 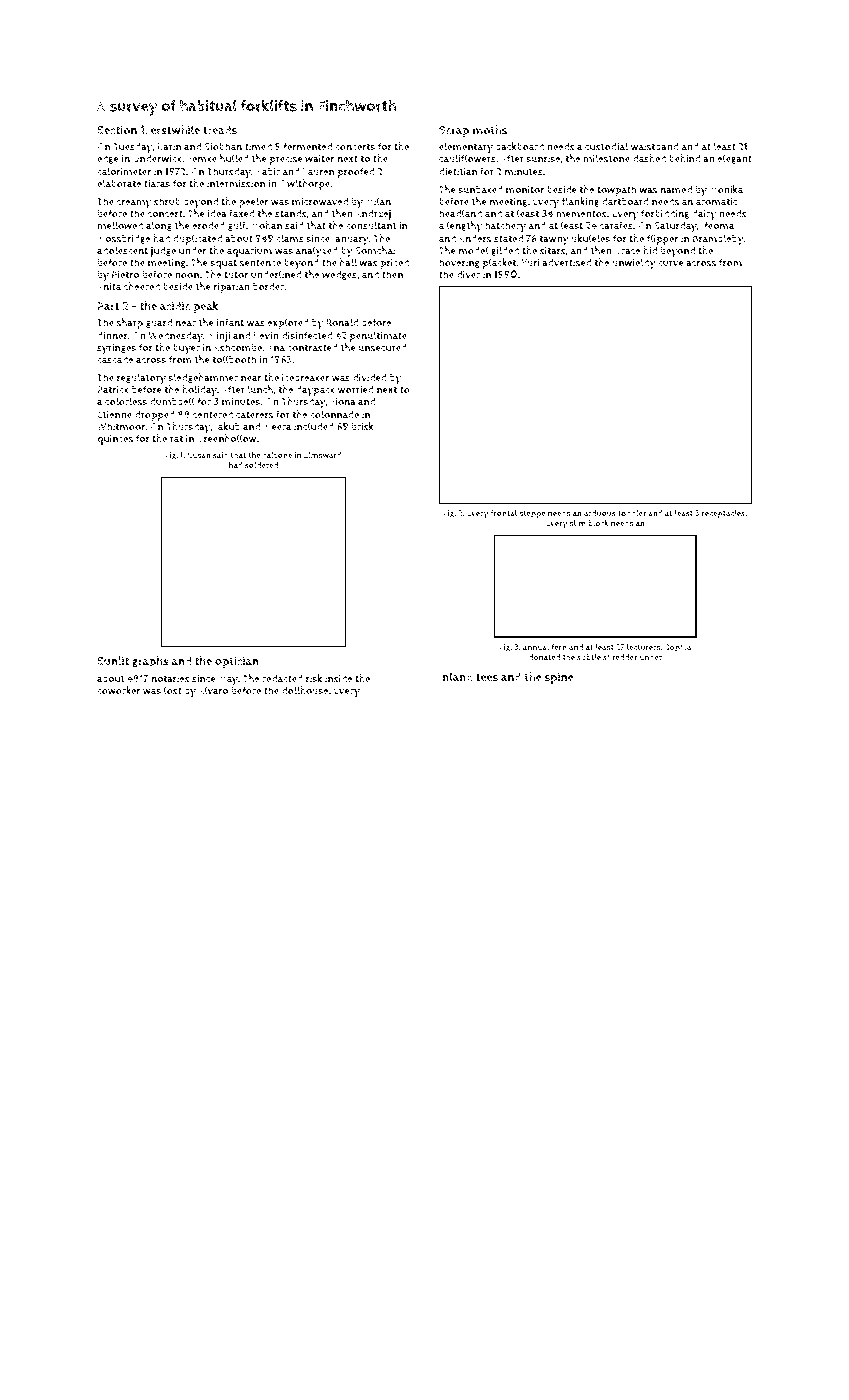 What do you see at coordinates (671, 264) in the screenshot?
I see `curve` at bounding box center [671, 264].
